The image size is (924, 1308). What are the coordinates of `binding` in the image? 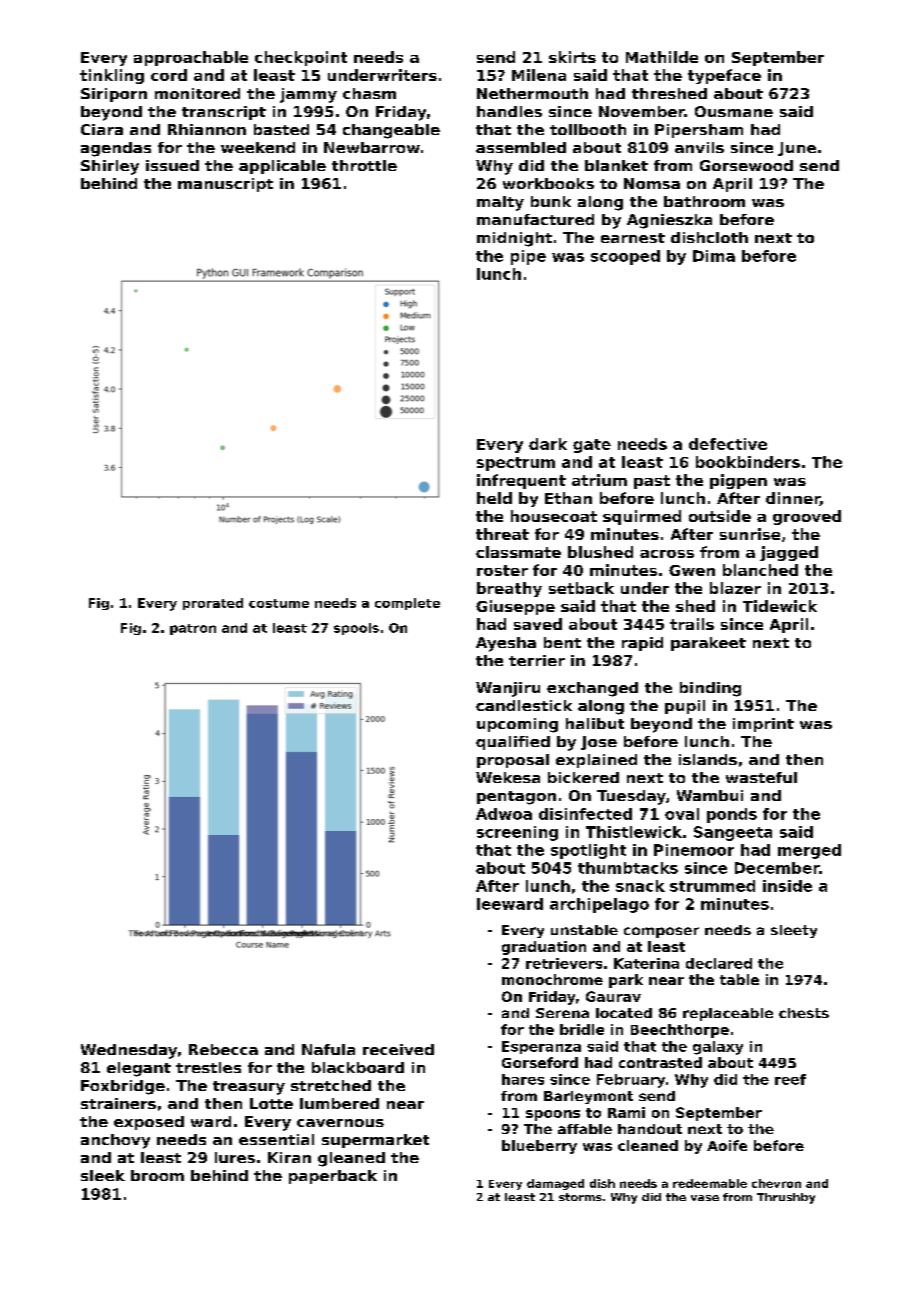 It's located at (710, 689).
